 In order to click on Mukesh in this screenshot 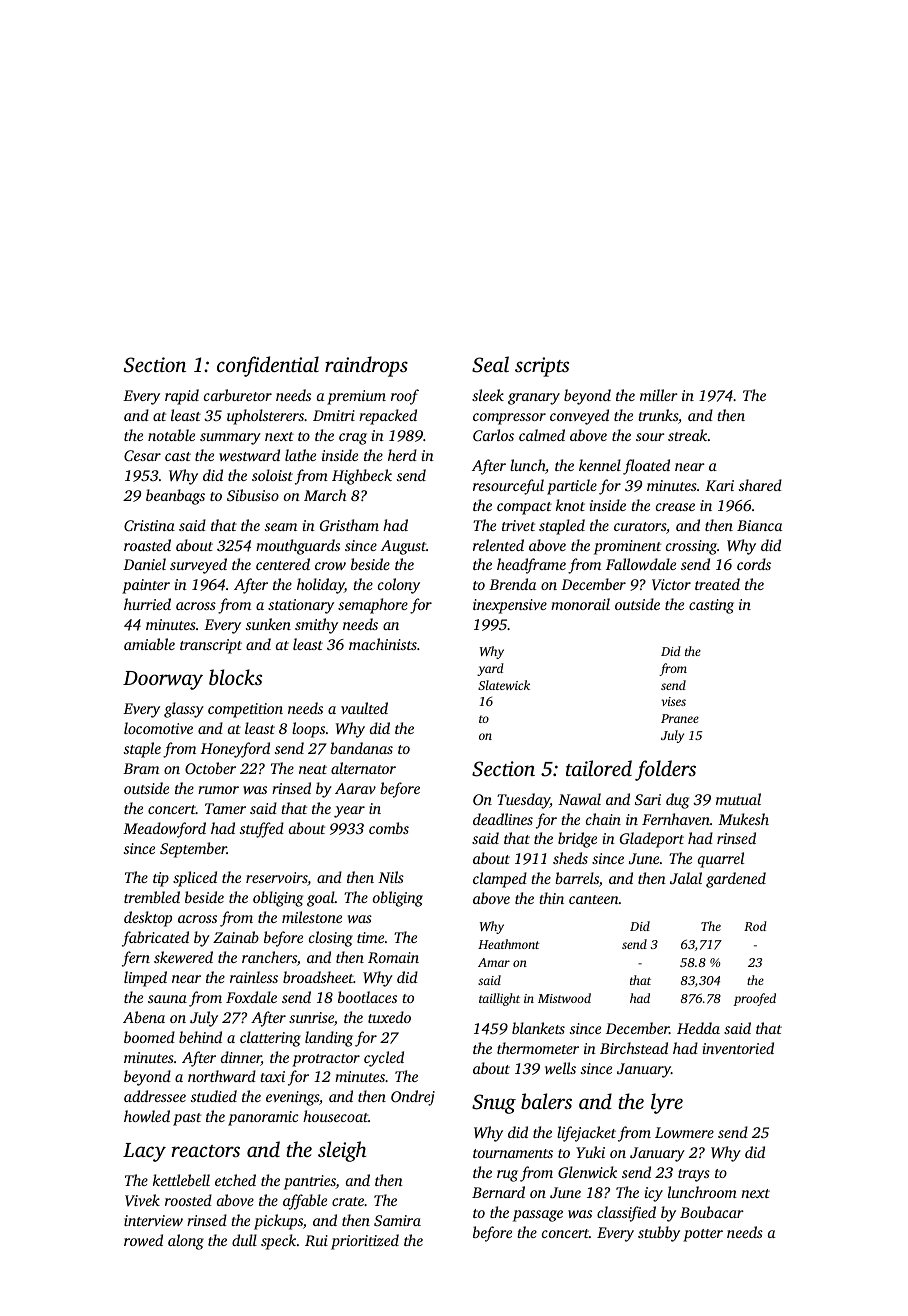, I will do `click(743, 819)`.
